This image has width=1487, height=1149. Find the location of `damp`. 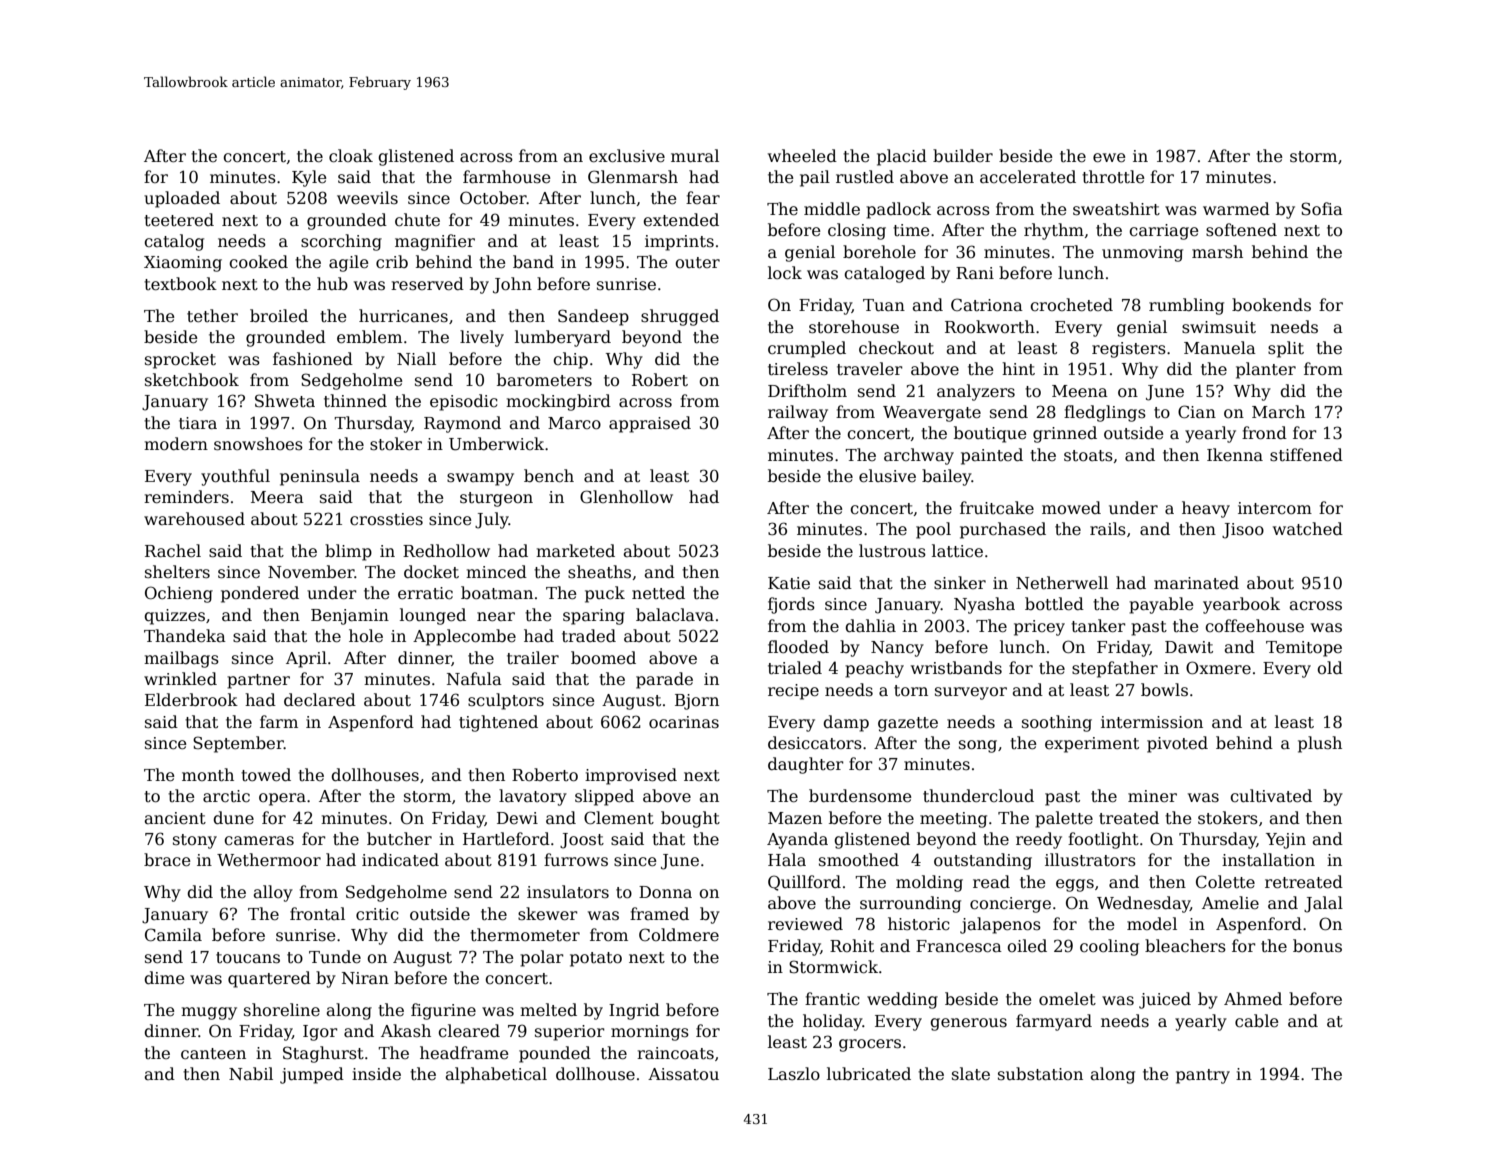

damp is located at coordinates (846, 723).
